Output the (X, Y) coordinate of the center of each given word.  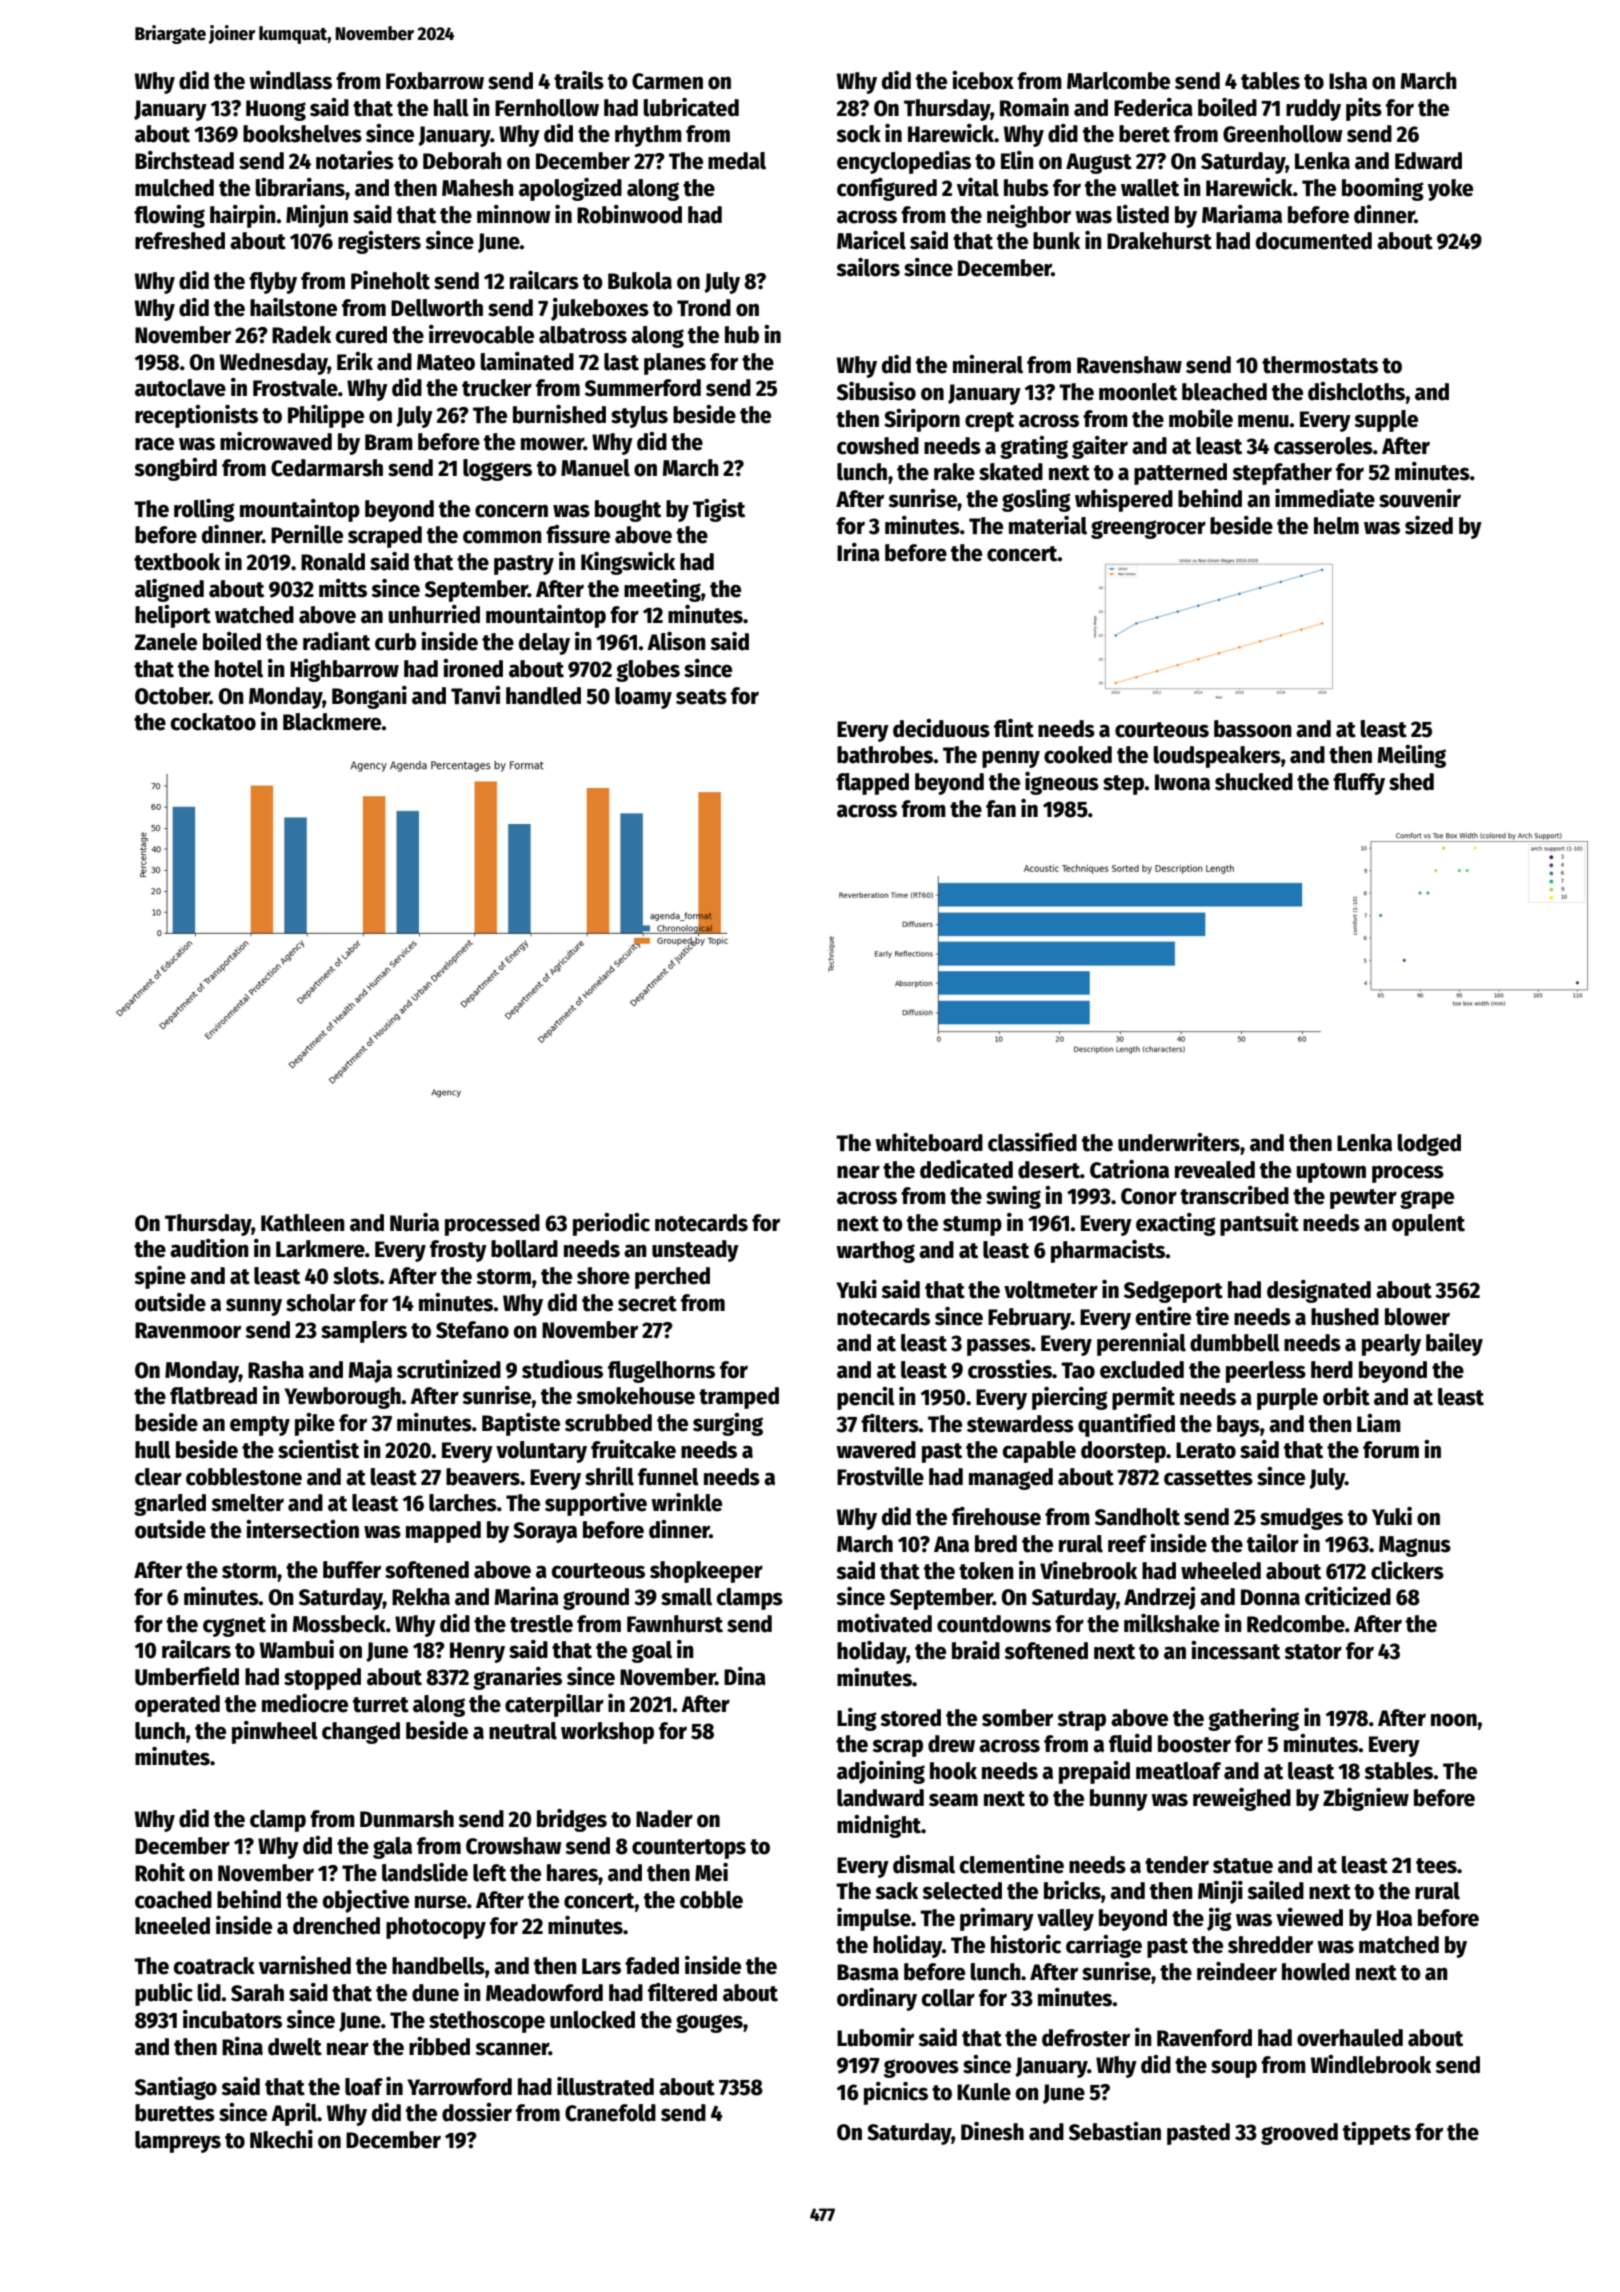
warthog (875, 1252)
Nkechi (281, 2139)
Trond (704, 308)
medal (737, 161)
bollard (524, 1249)
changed (361, 1733)
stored (910, 1718)
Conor (1149, 1196)
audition (209, 1248)
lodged (1429, 1145)
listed (1143, 214)
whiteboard (929, 1142)
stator (1313, 1652)
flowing (169, 216)
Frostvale (295, 388)
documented (1314, 241)
